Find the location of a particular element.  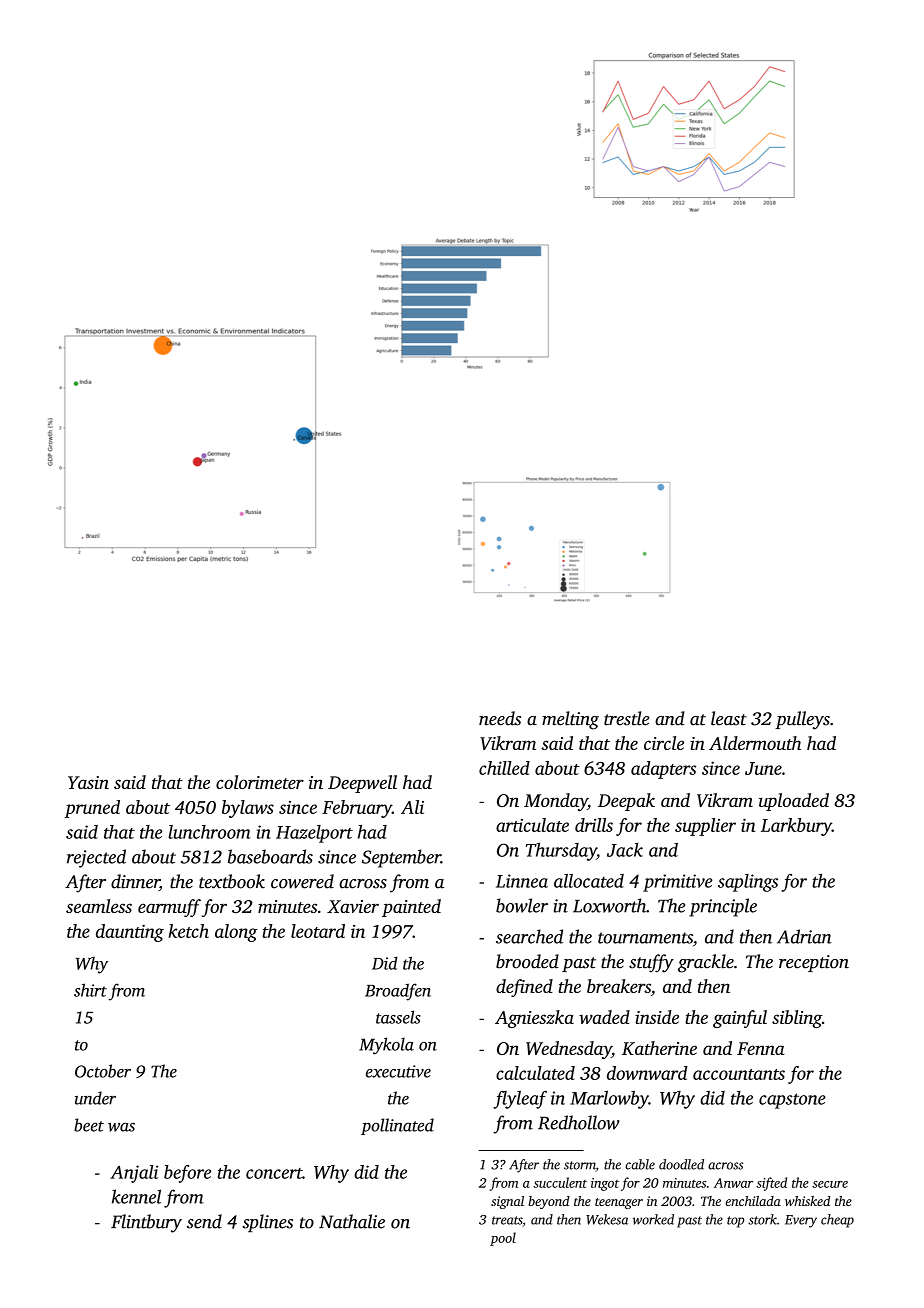

Yasin is located at coordinates (88, 782).
